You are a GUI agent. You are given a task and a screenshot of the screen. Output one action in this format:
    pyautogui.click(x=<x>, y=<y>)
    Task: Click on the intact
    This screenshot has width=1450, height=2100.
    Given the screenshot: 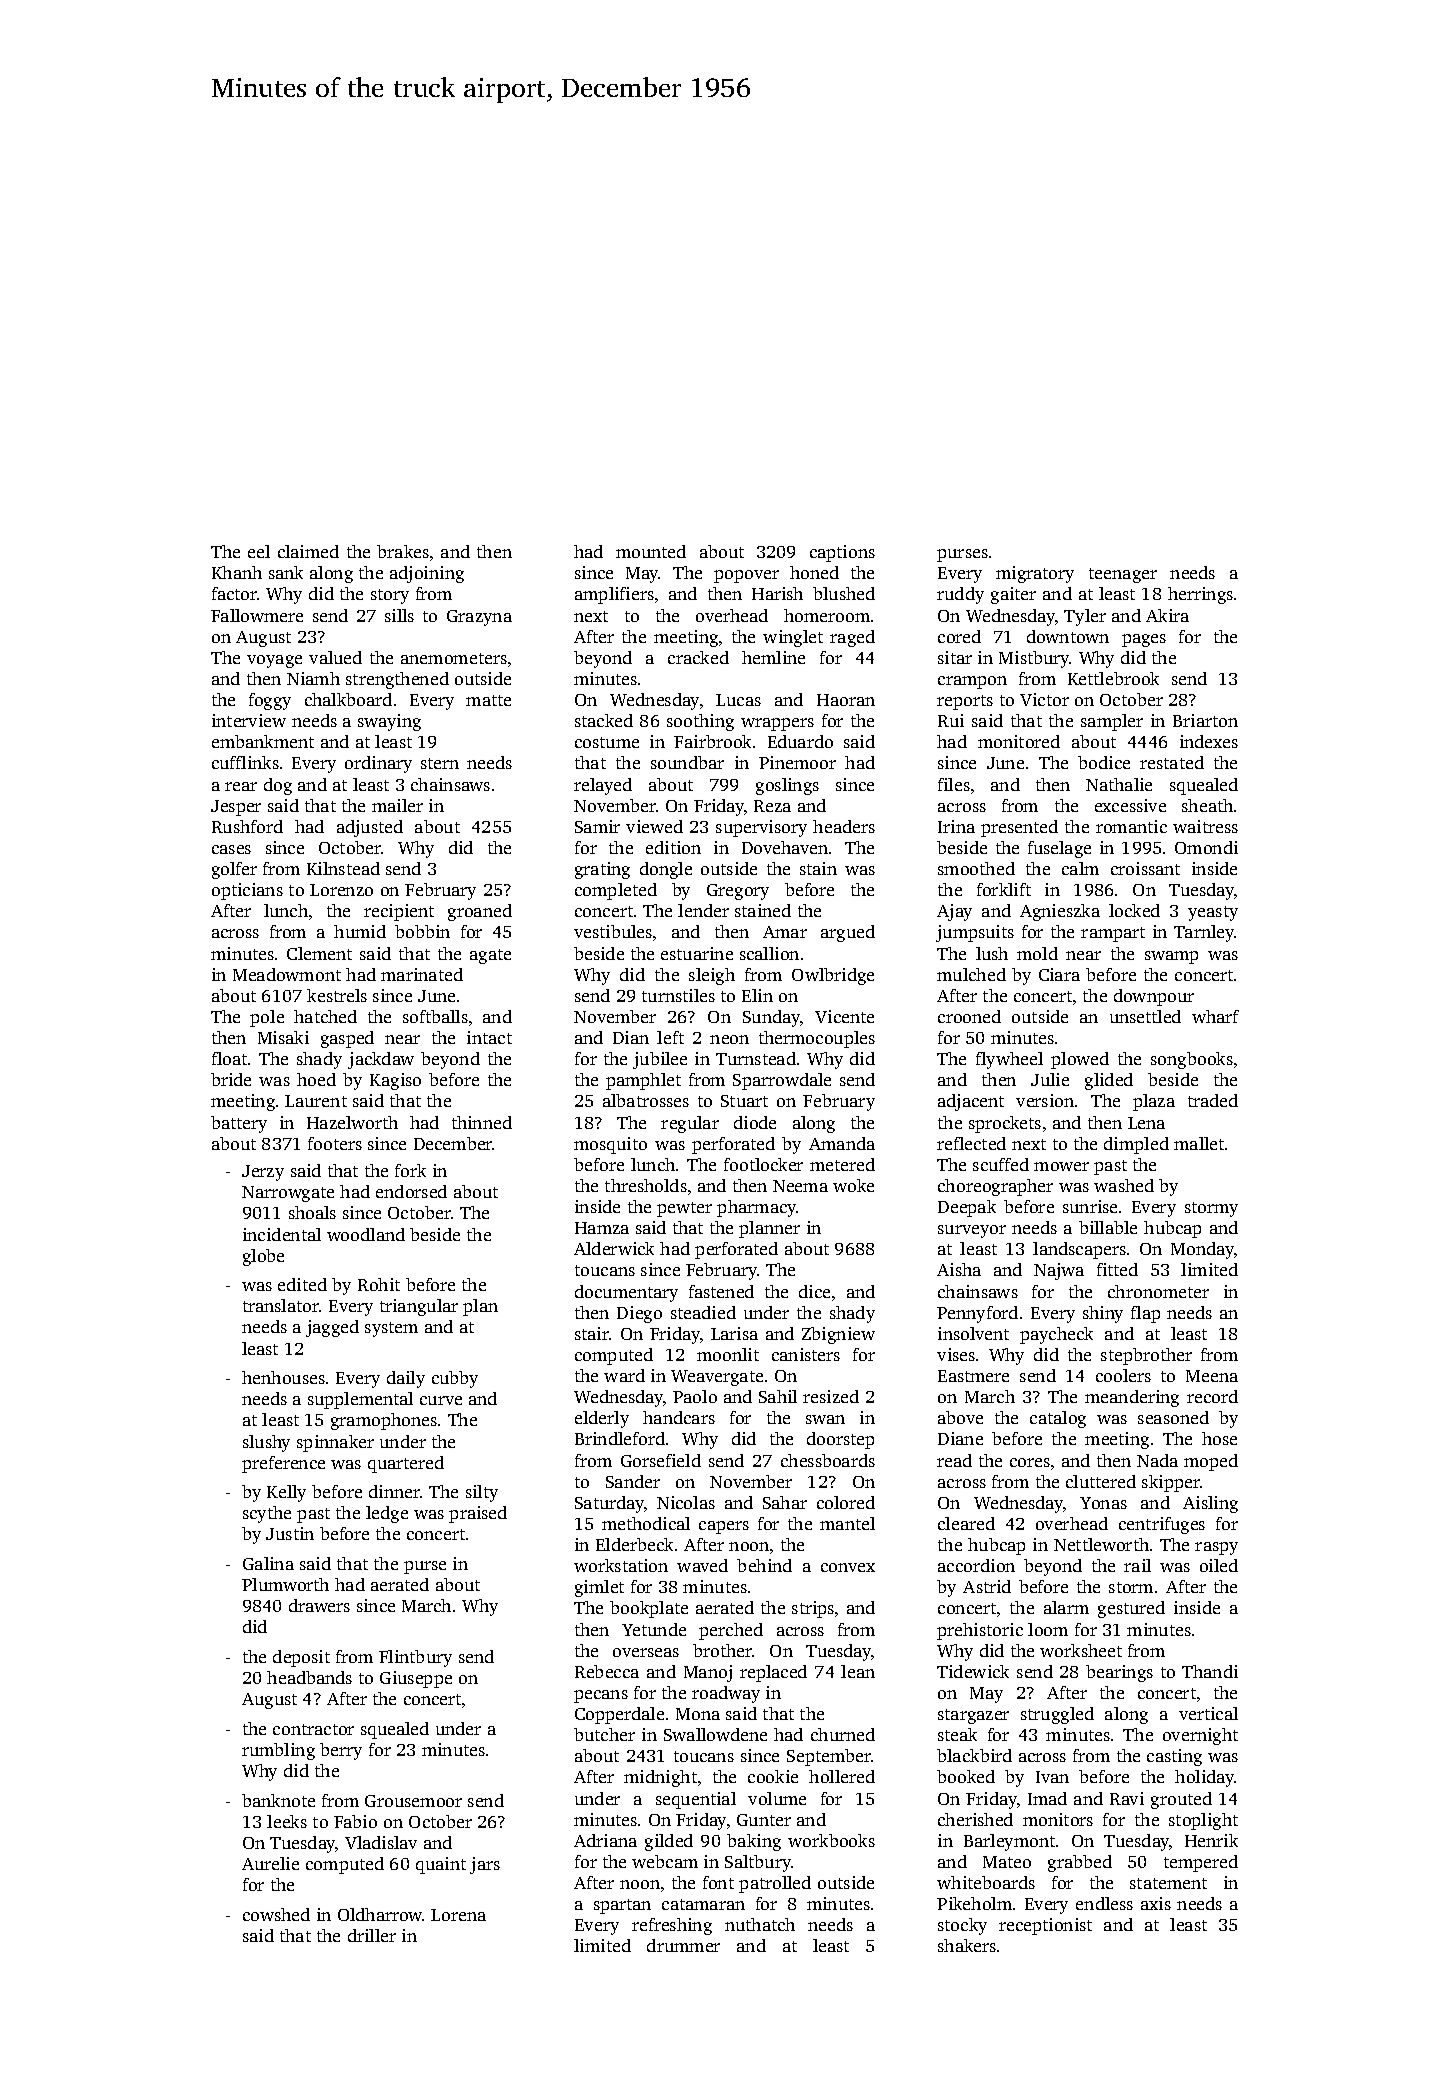 What is the action you would take?
    pyautogui.click(x=489, y=1037)
